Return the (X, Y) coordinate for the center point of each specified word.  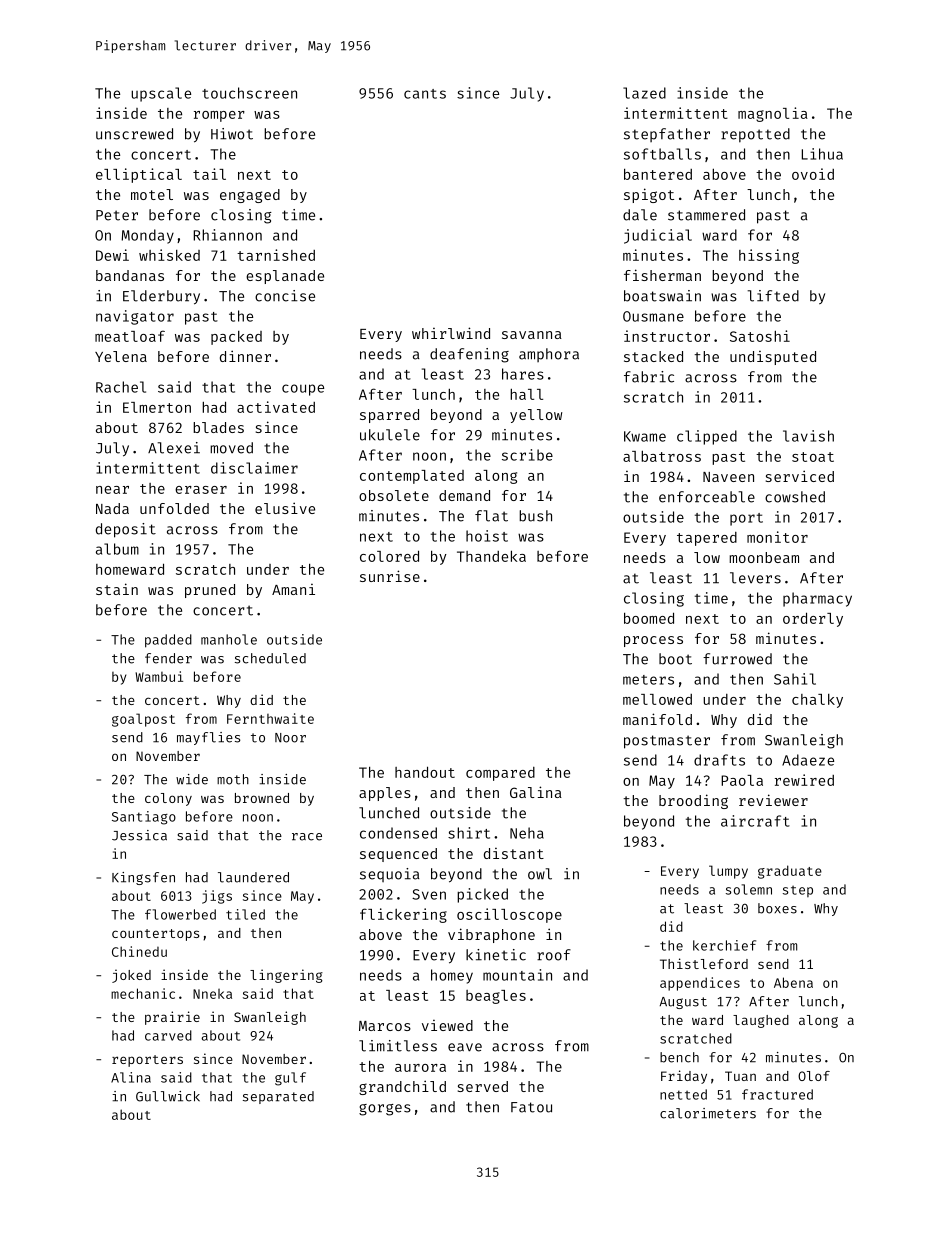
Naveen (728, 477)
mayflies (208, 738)
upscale (161, 94)
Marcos (385, 1026)
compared (500, 774)
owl (540, 874)
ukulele (390, 435)
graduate (790, 872)
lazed (644, 93)
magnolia (773, 114)
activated (276, 407)
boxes (777, 908)
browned (262, 798)
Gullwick (168, 1096)
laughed (761, 1021)
